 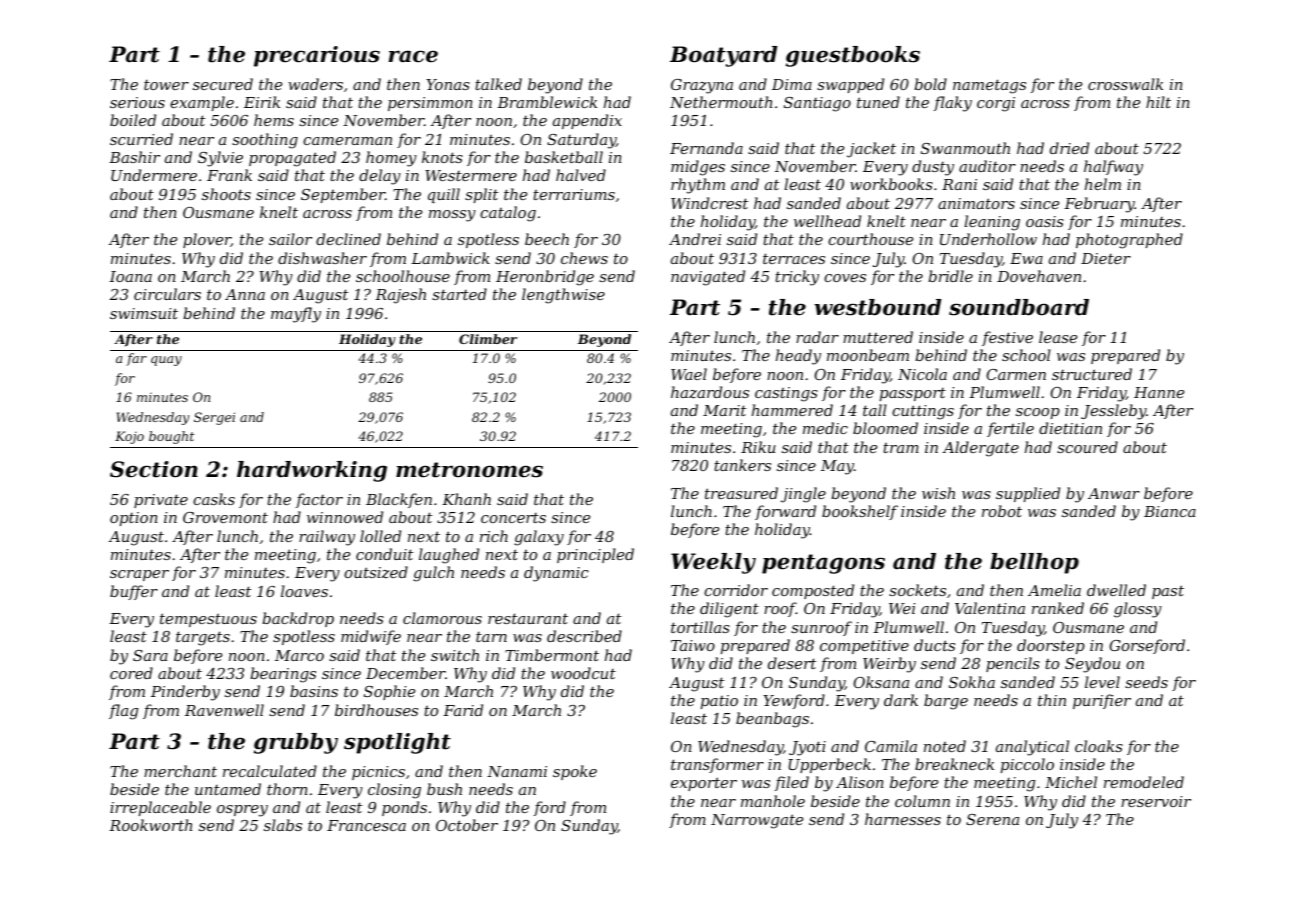 I want to click on mayfly, so click(x=296, y=315).
